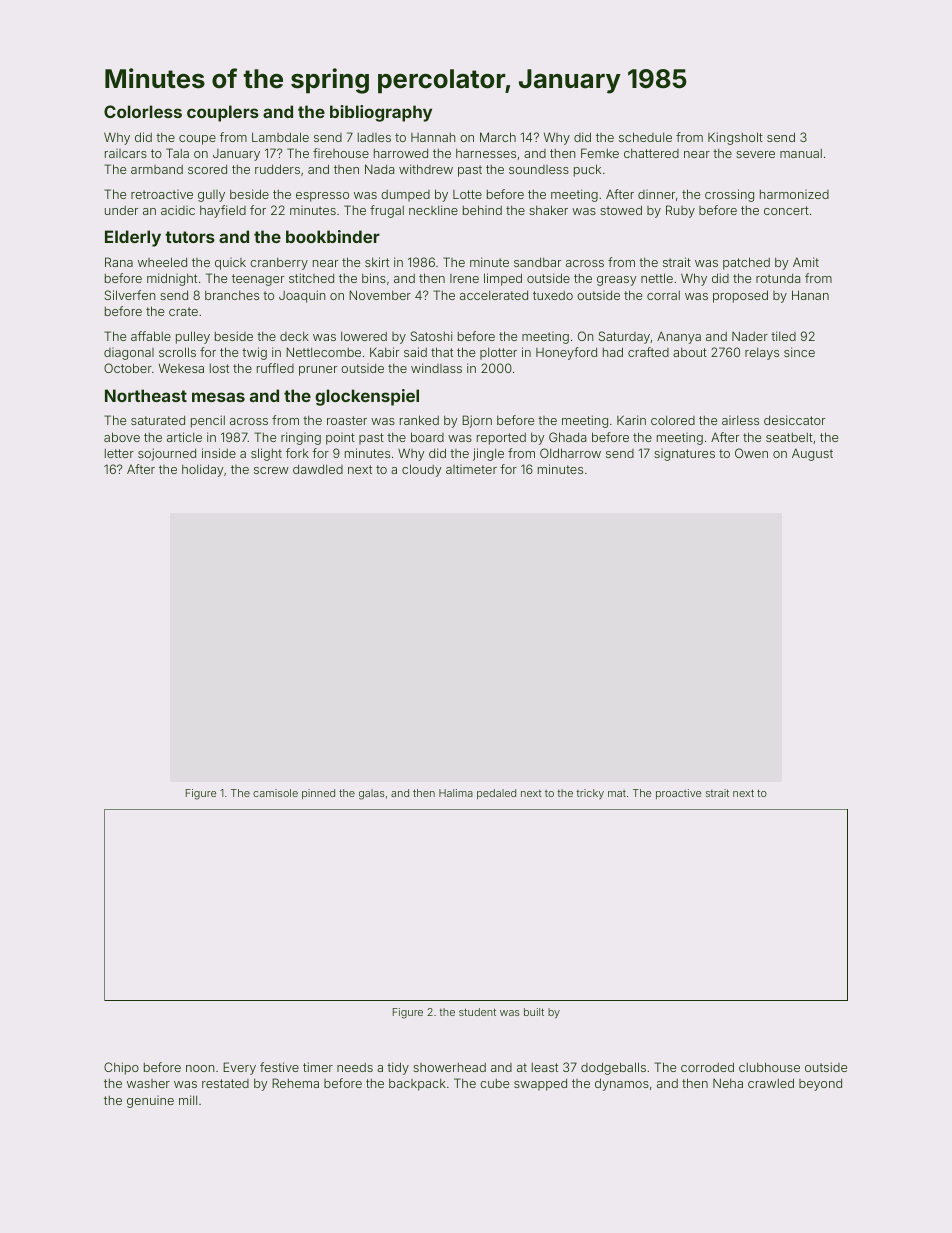  I want to click on pinned, so click(318, 794).
